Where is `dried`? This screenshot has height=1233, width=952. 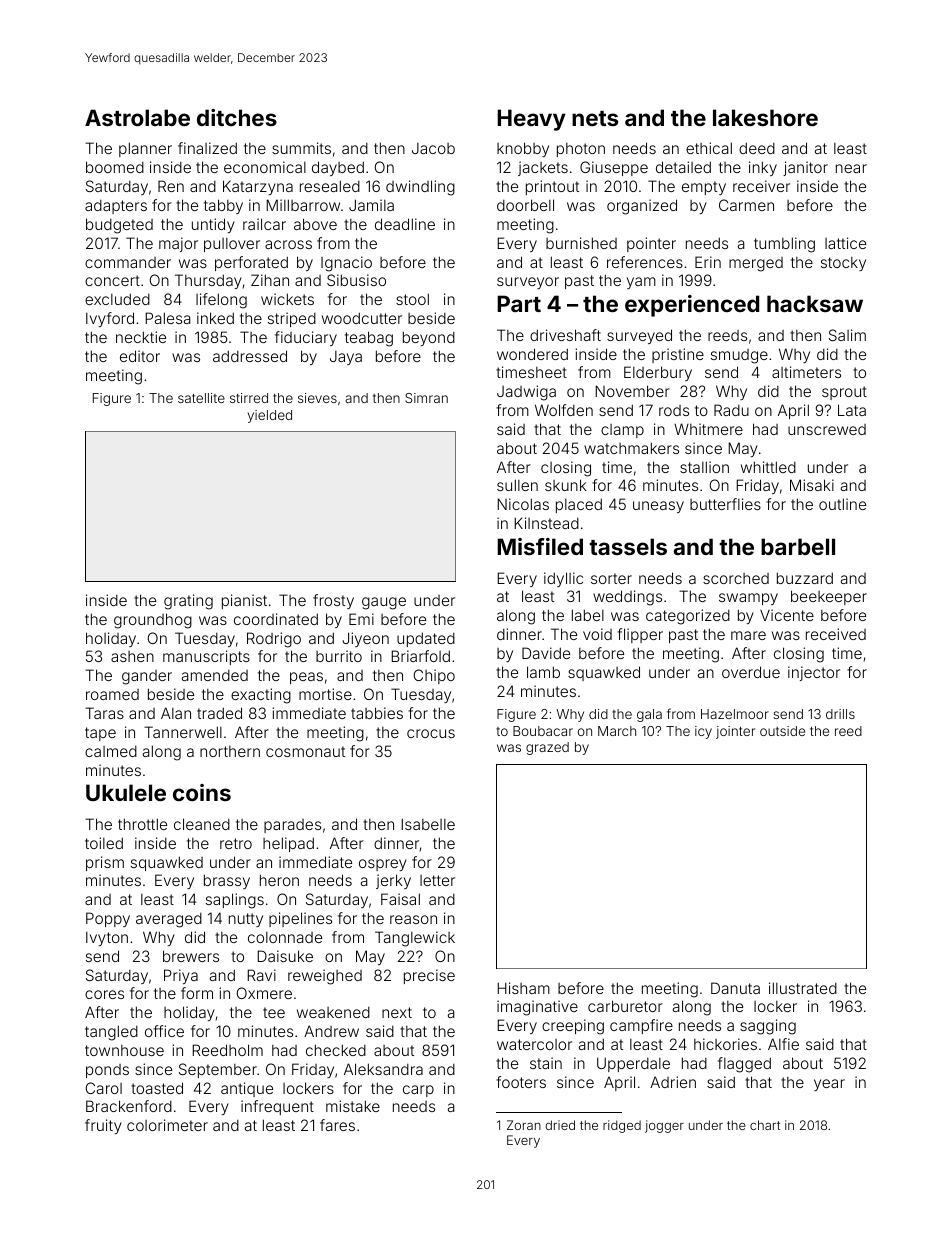 dried is located at coordinates (560, 1125).
